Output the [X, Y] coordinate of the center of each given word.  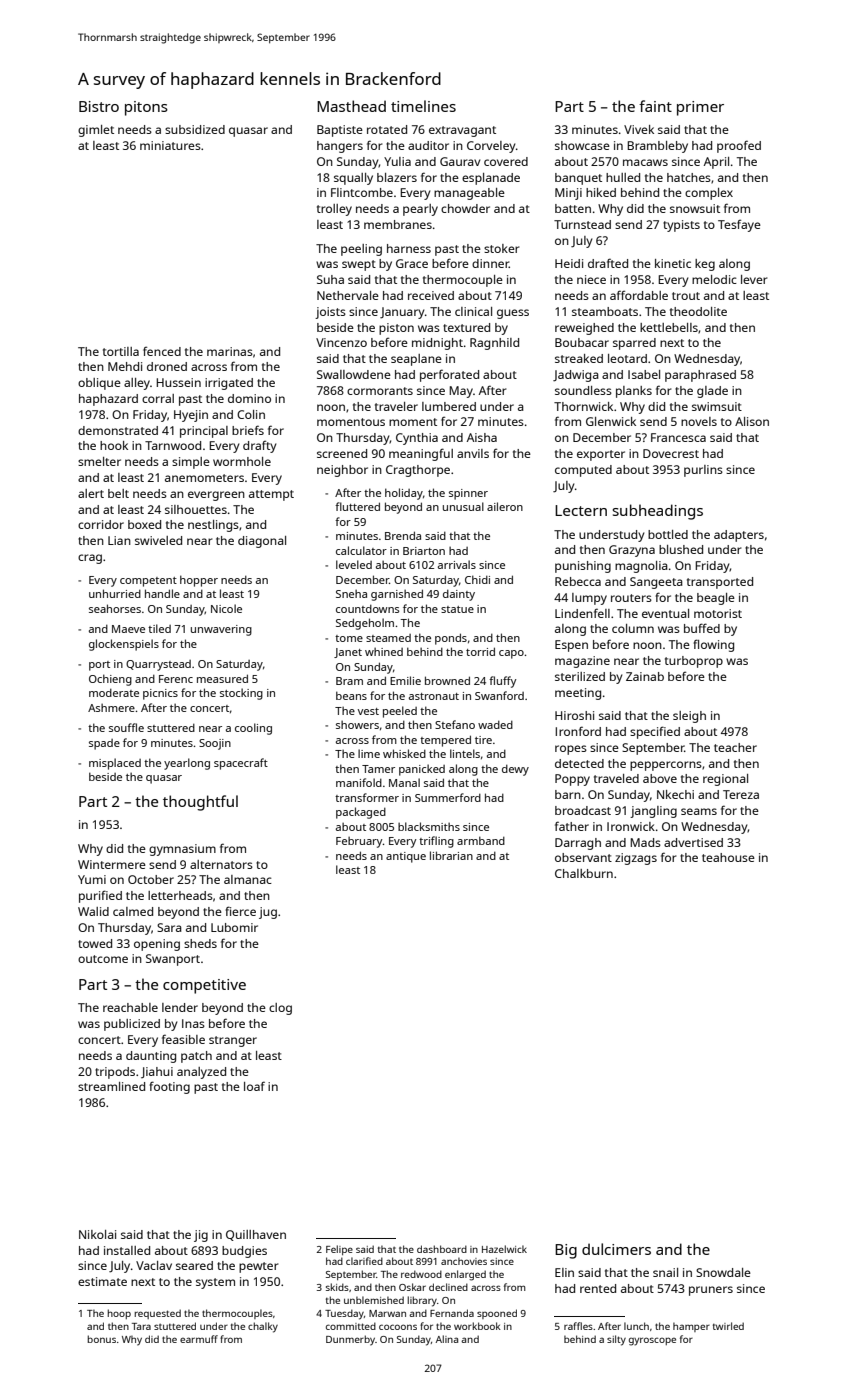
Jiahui [157, 1072]
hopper [199, 581]
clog [280, 1009]
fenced [162, 351]
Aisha [482, 437]
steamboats [605, 311]
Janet [348, 653]
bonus [101, 1339]
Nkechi [675, 794]
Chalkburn [584, 873]
